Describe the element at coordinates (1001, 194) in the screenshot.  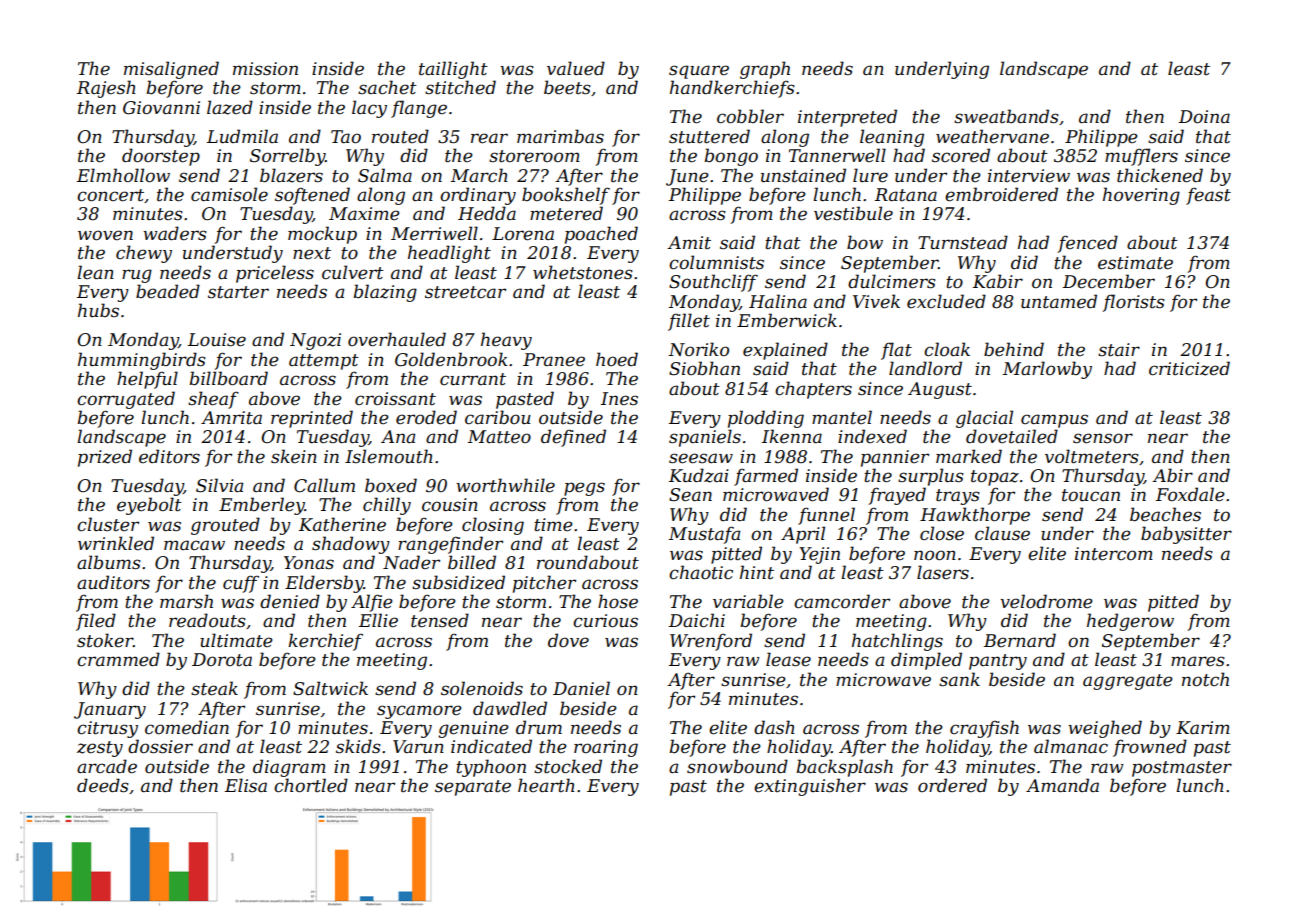
I see `embroidered` at that location.
